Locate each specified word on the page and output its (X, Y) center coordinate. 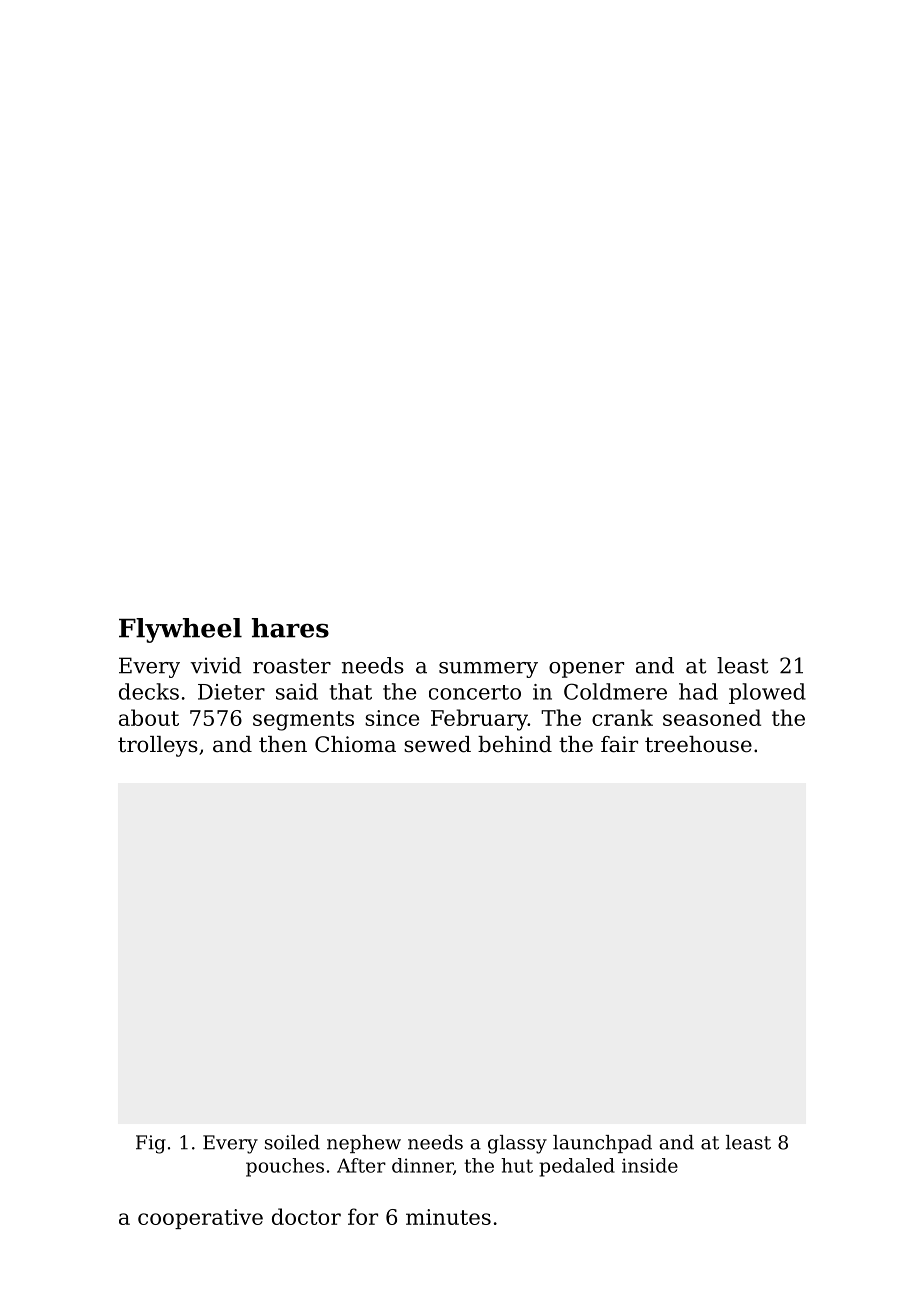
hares (290, 628)
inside (650, 1165)
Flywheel (180, 630)
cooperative (200, 1219)
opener (586, 670)
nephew (364, 1144)
